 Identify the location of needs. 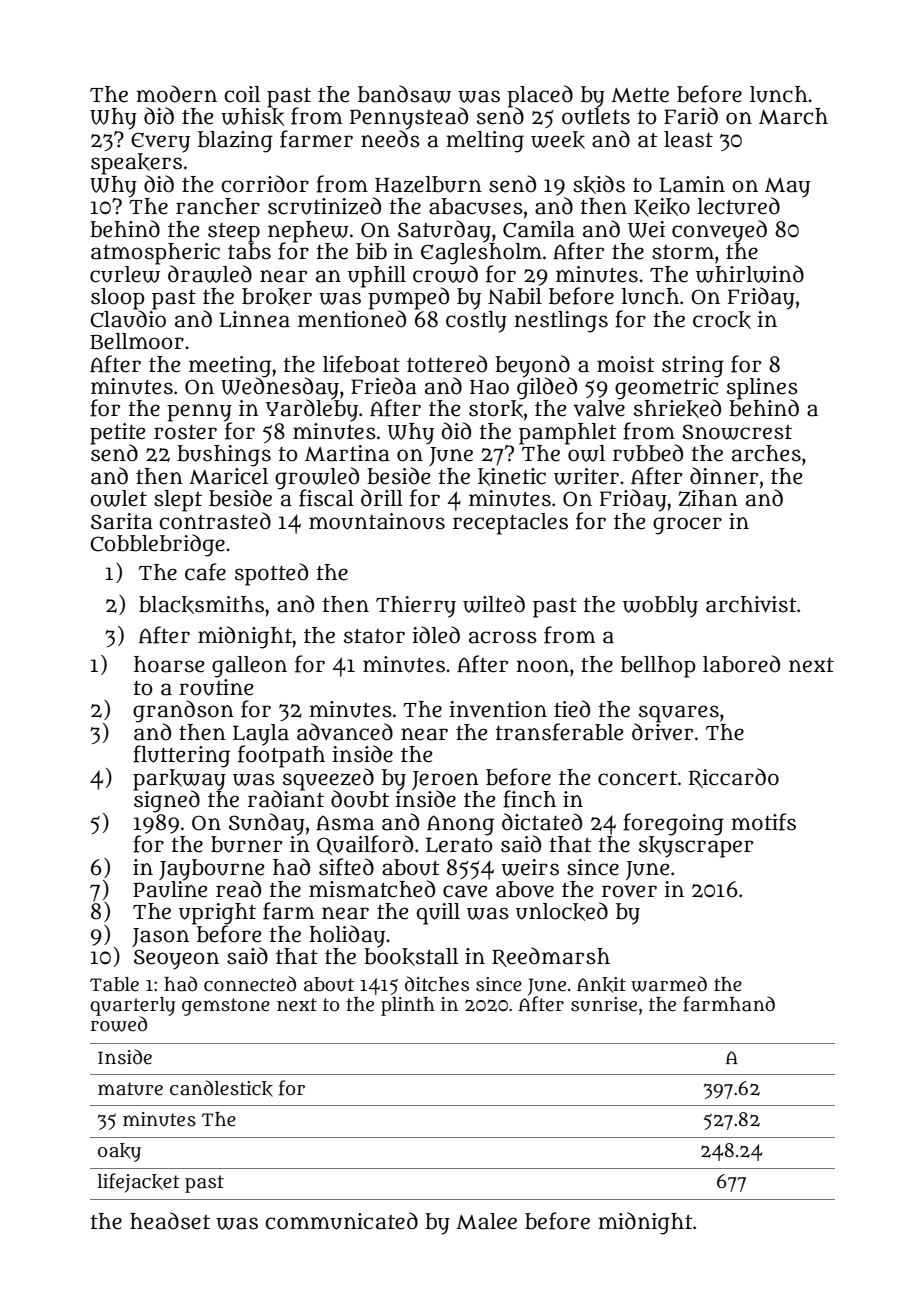
(390, 139).
